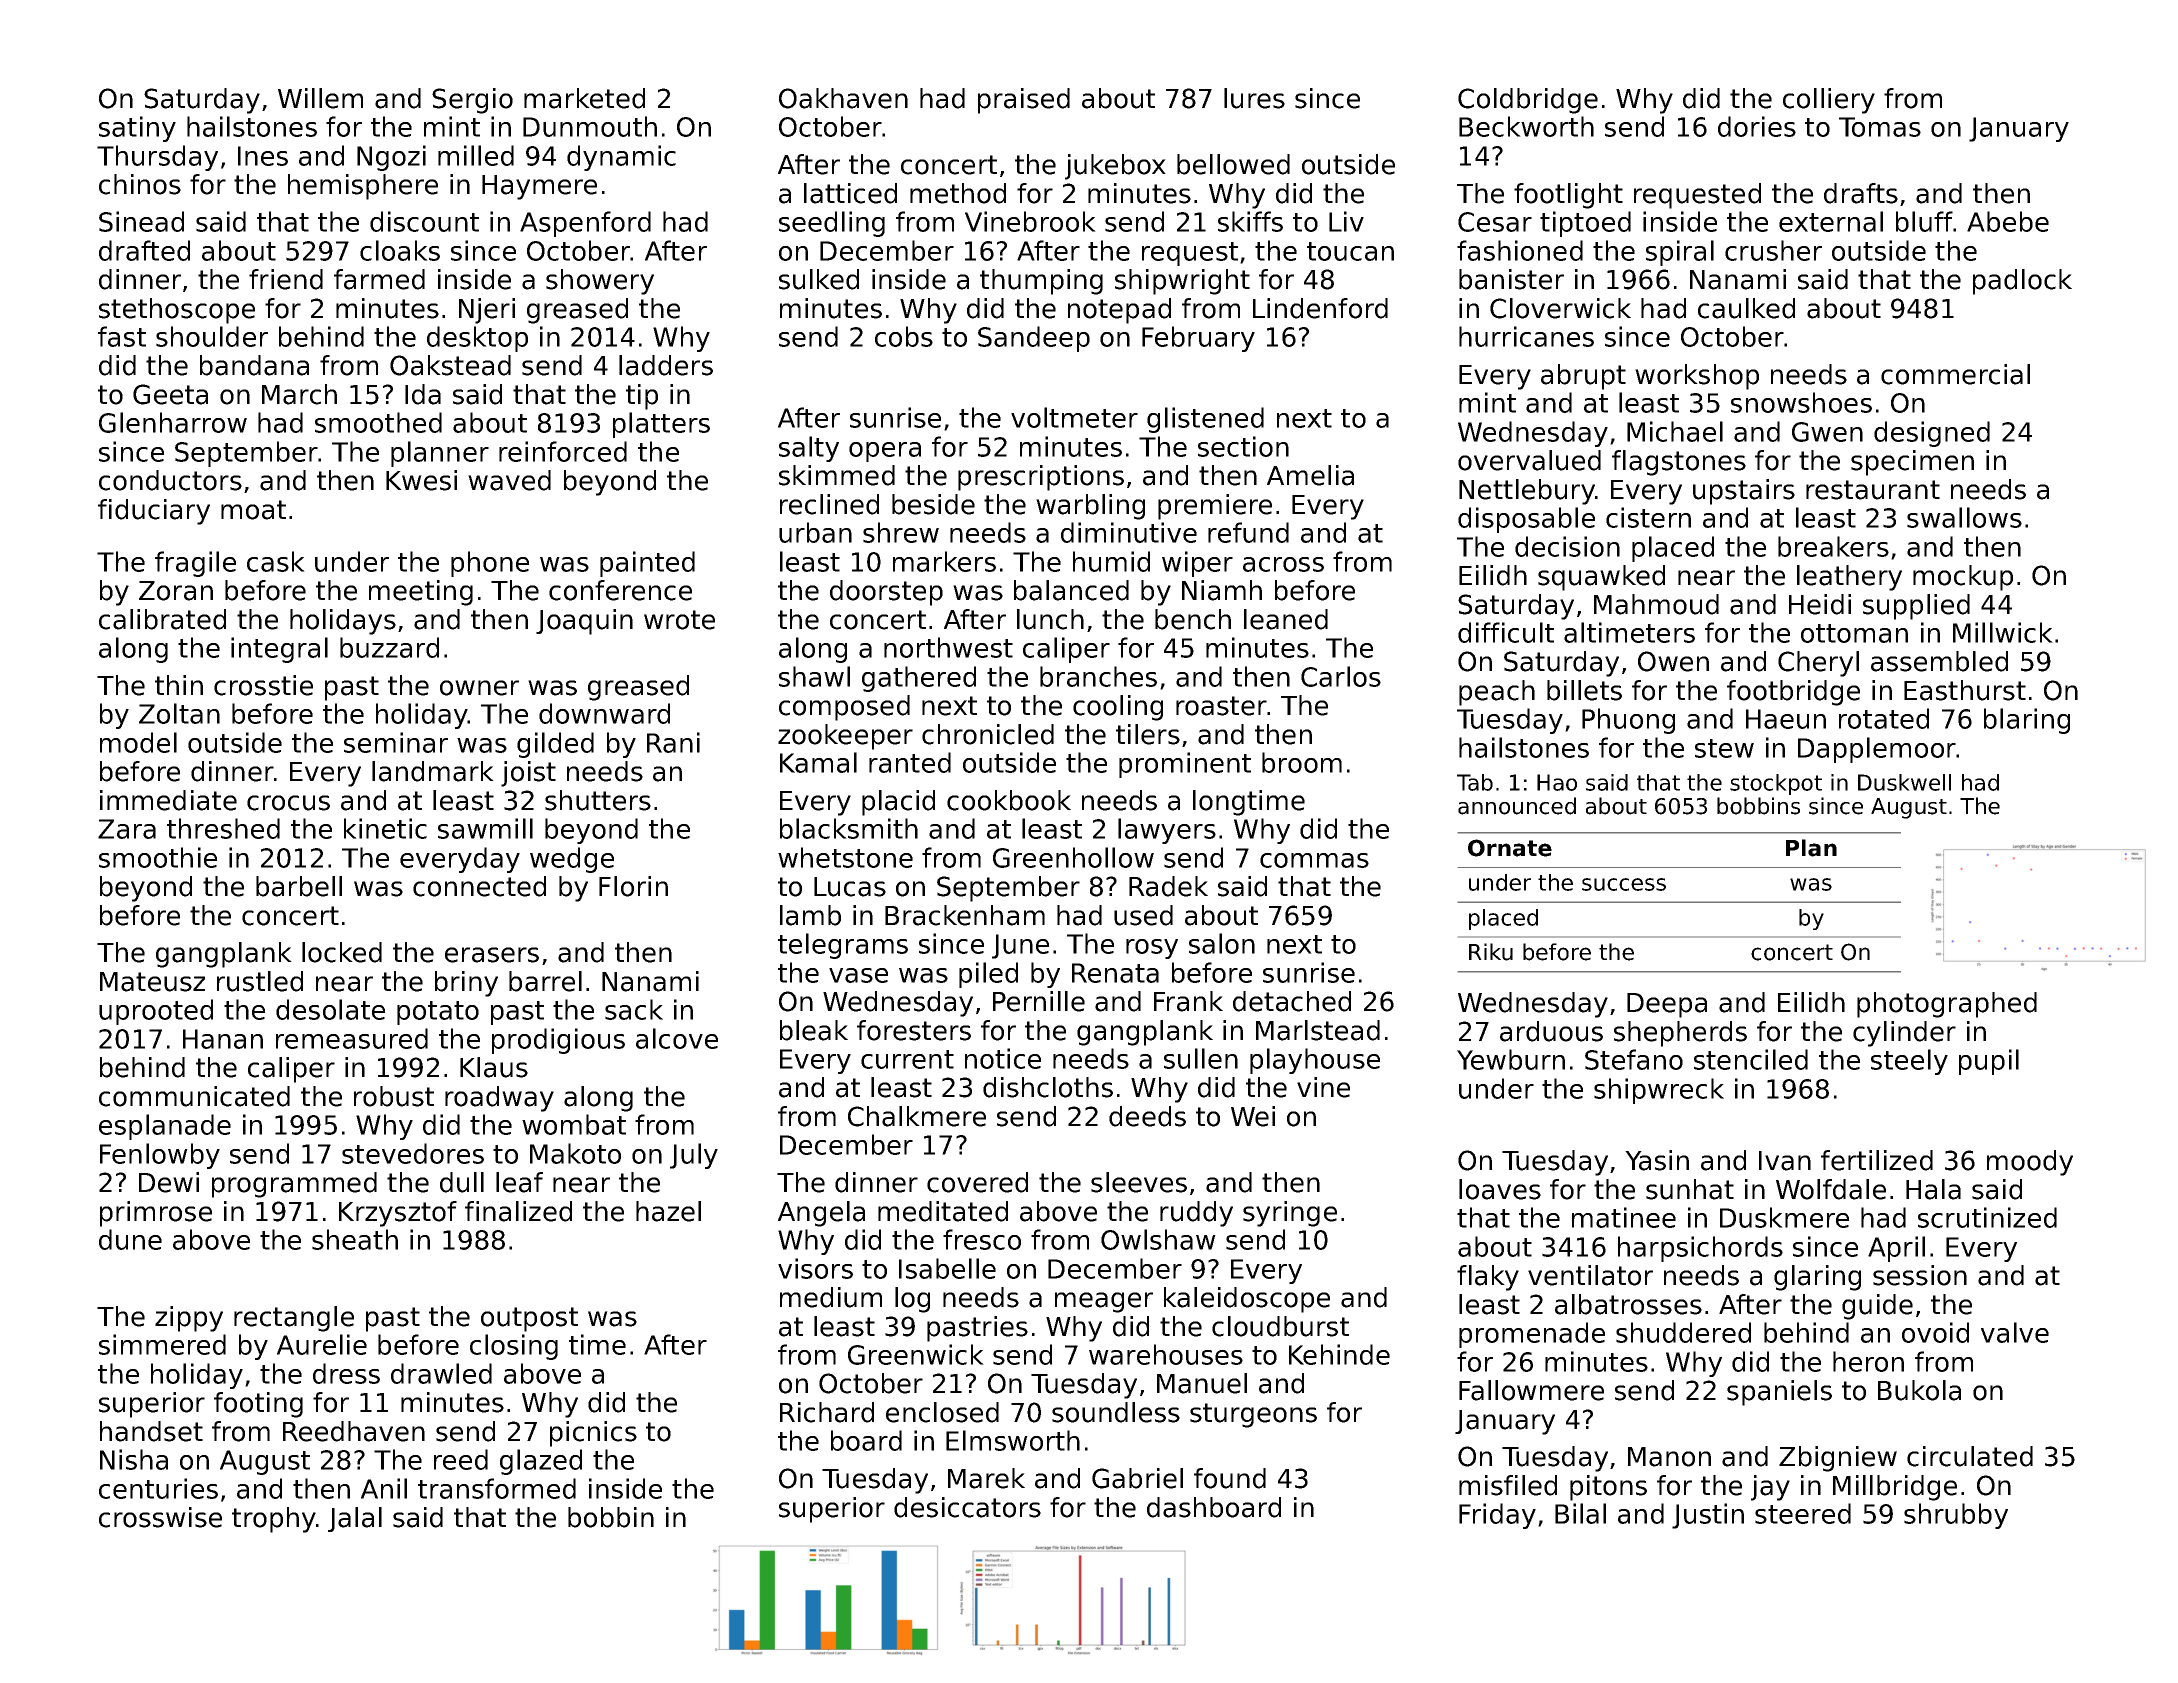  What do you see at coordinates (1989, 1062) in the image?
I see `pupil` at bounding box center [1989, 1062].
